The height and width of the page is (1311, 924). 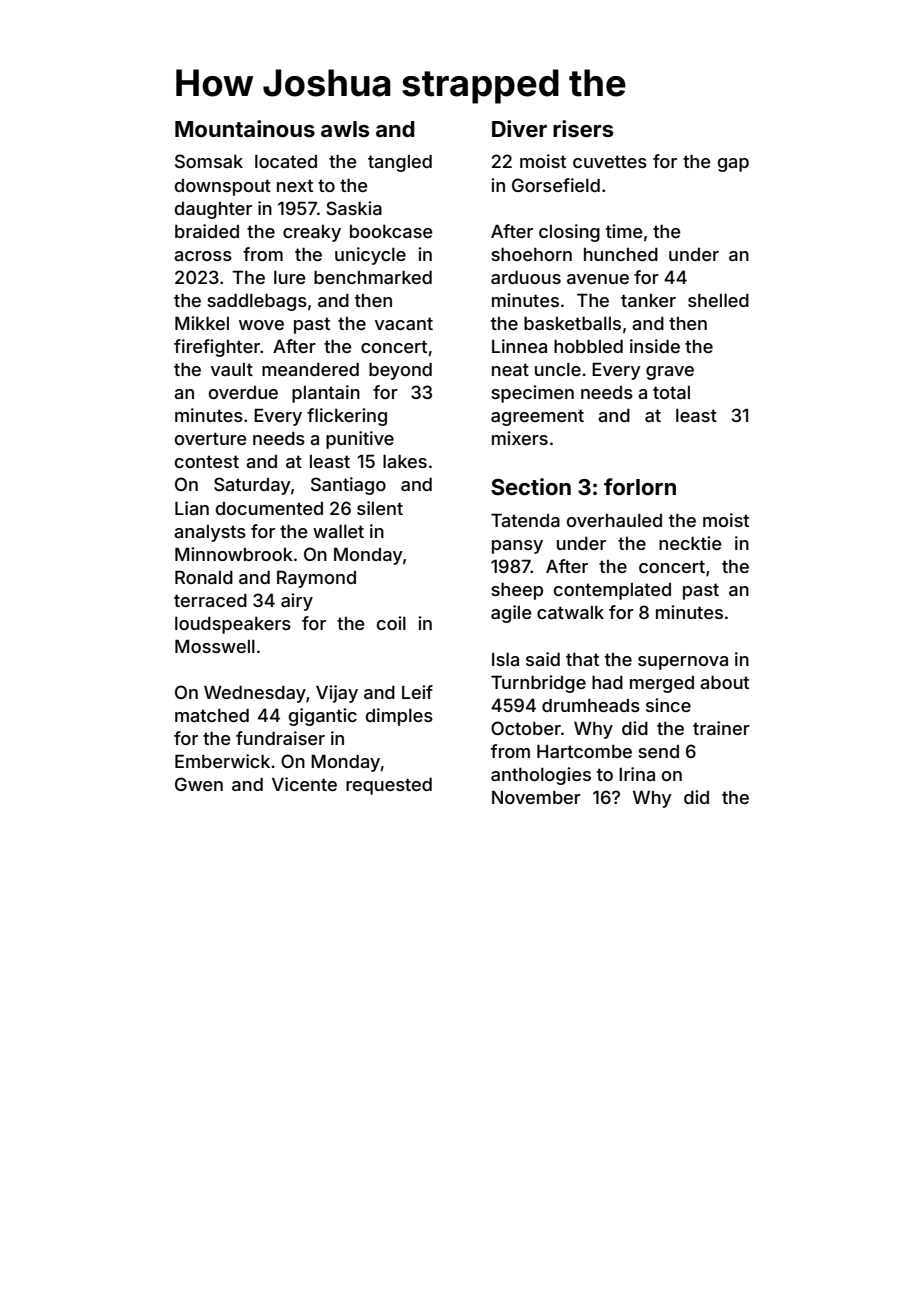 I want to click on terraced, so click(x=210, y=600).
